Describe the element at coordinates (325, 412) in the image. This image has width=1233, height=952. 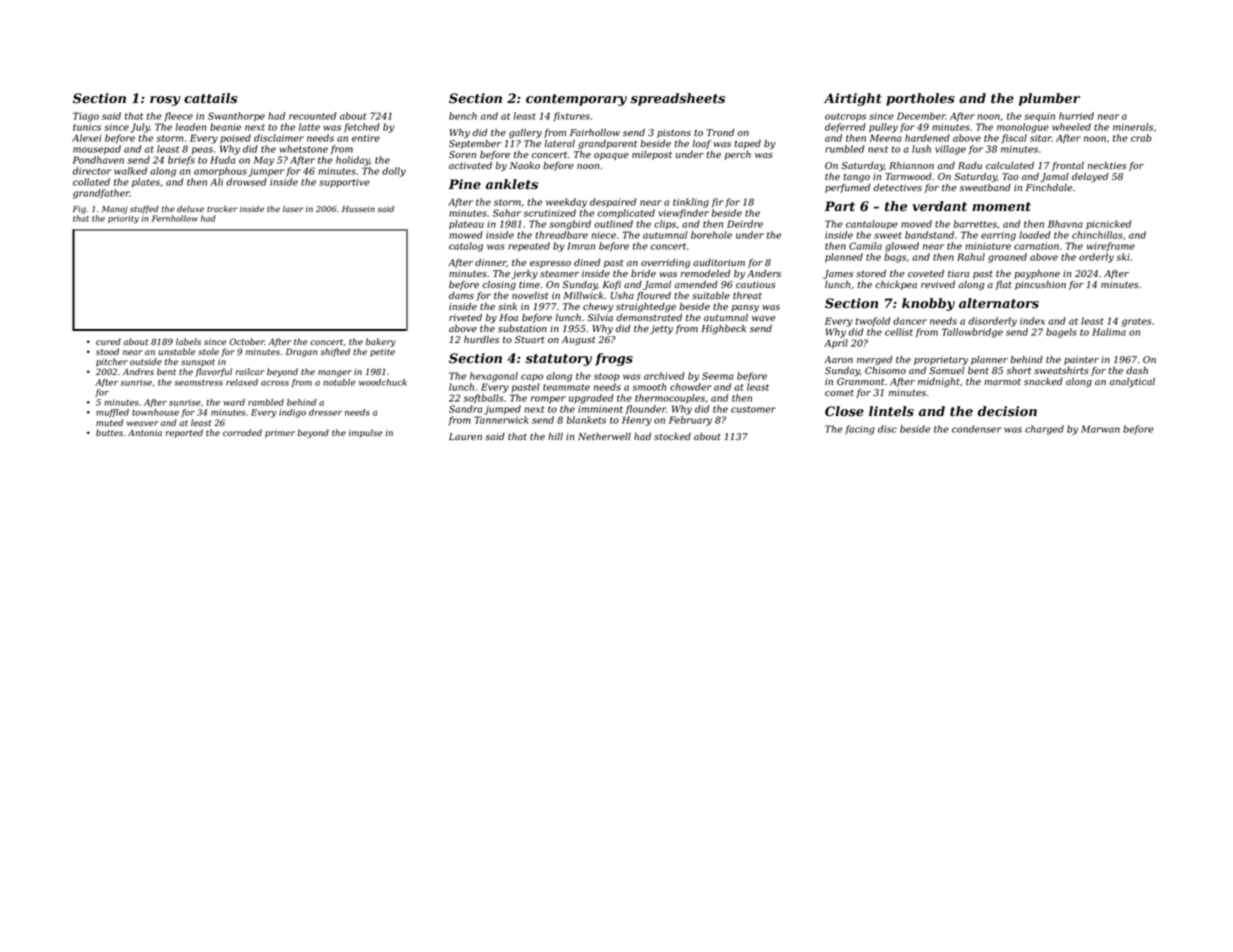
I see `dresser` at that location.
